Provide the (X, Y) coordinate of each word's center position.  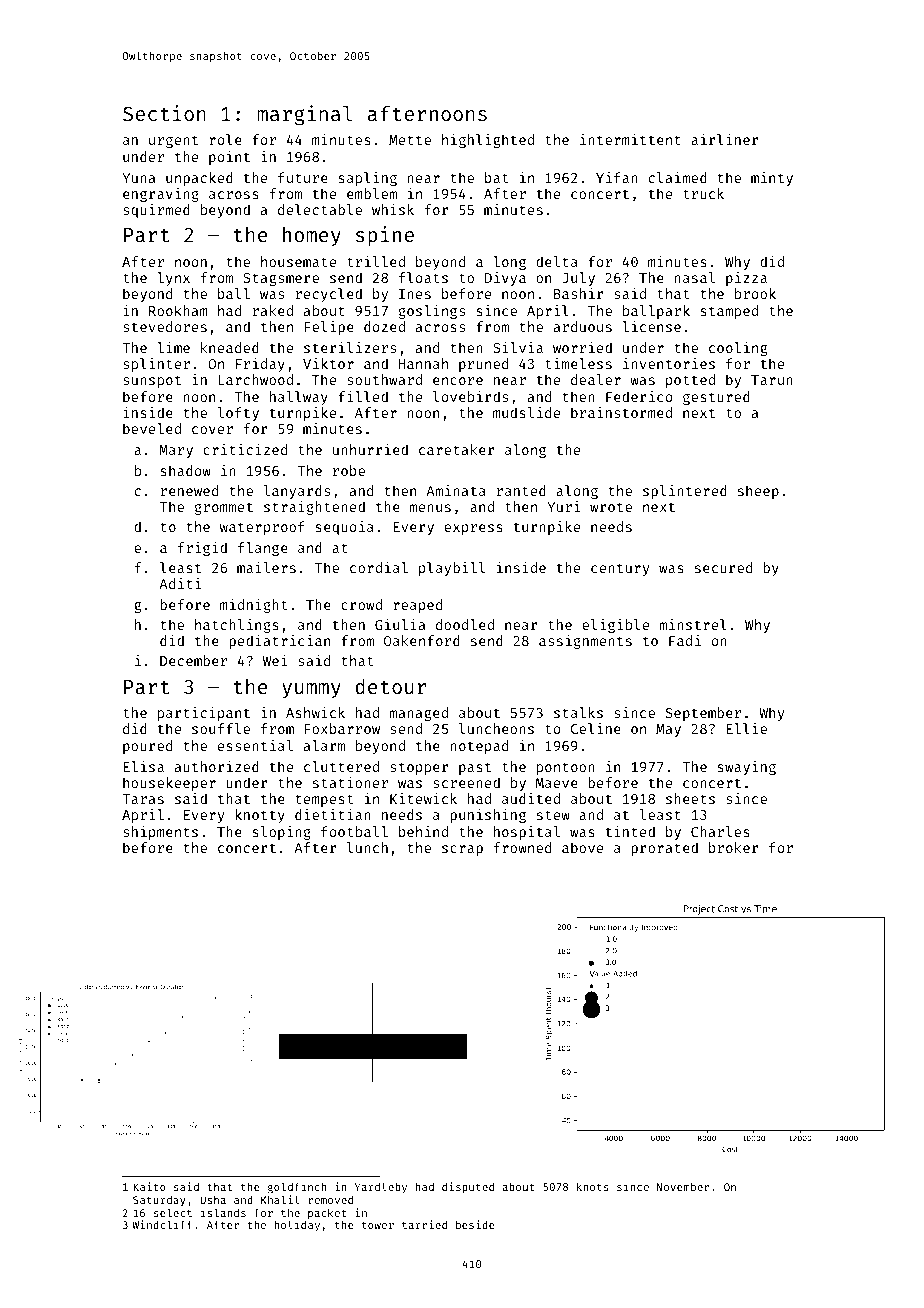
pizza (746, 279)
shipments (160, 833)
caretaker (457, 449)
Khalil (280, 1199)
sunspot (152, 381)
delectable (320, 209)
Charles (720, 831)
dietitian (333, 814)
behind (423, 831)
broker (734, 847)
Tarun (772, 380)
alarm (324, 745)
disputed (468, 1187)
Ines (415, 294)
